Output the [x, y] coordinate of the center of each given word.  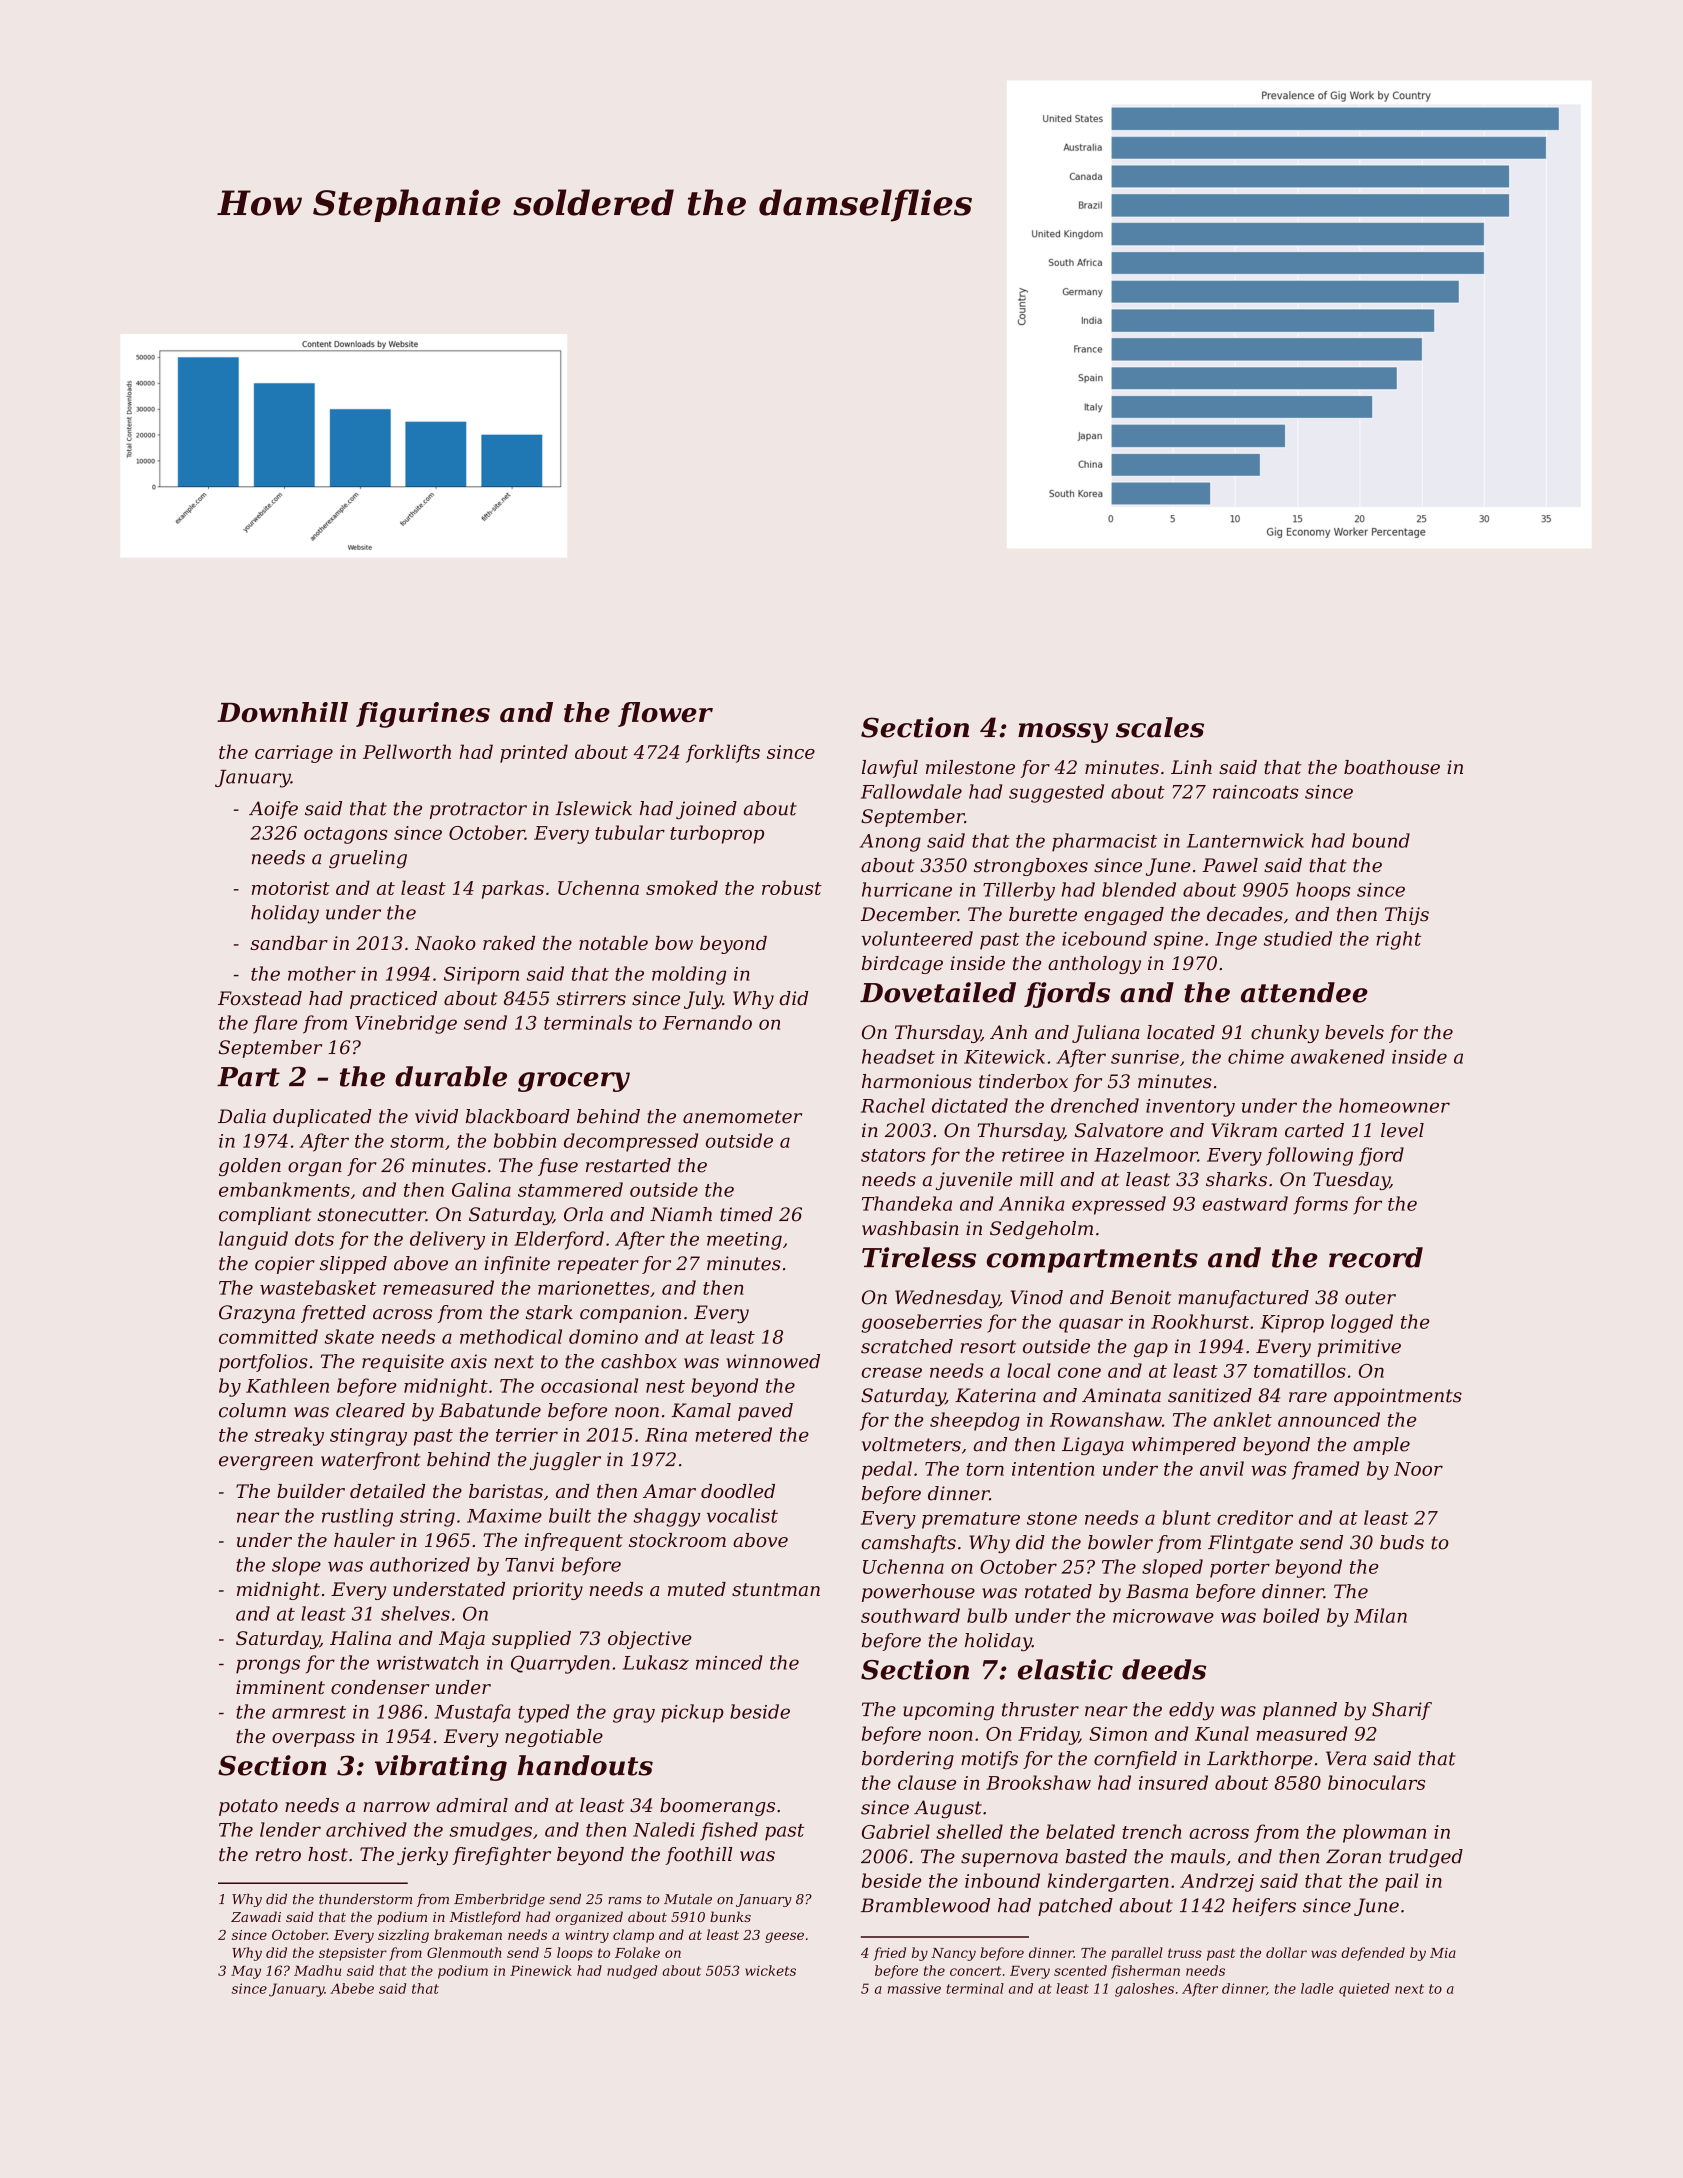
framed [1325, 1470]
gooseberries [921, 1323]
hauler [364, 1540]
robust [792, 887]
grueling [368, 859]
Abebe [352, 1988]
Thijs [1407, 916]
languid [253, 1240]
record [1376, 1257]
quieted [1364, 1990]
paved [765, 1412]
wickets [770, 1970]
